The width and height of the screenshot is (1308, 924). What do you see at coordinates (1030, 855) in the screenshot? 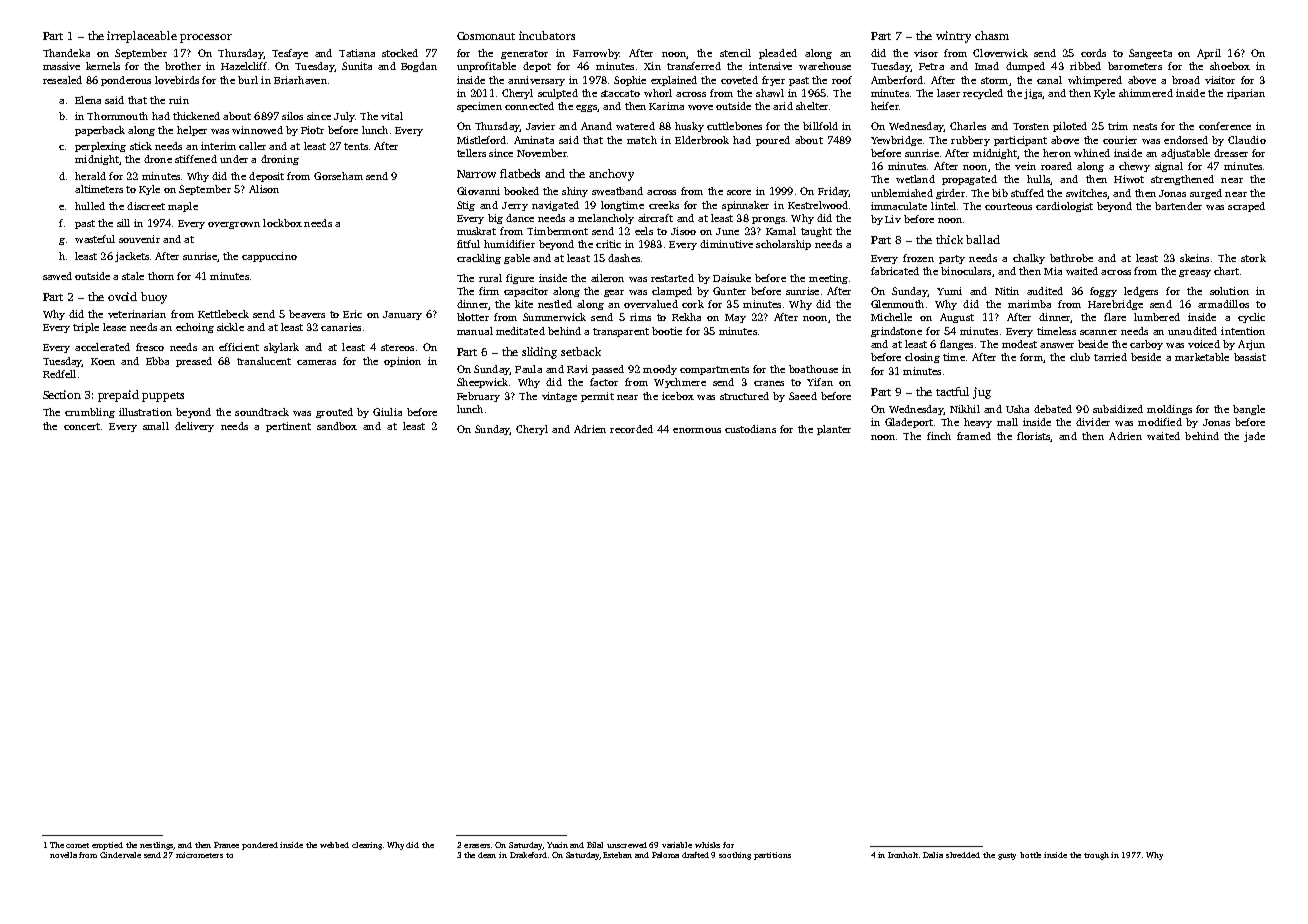
I see `bottle` at bounding box center [1030, 855].
